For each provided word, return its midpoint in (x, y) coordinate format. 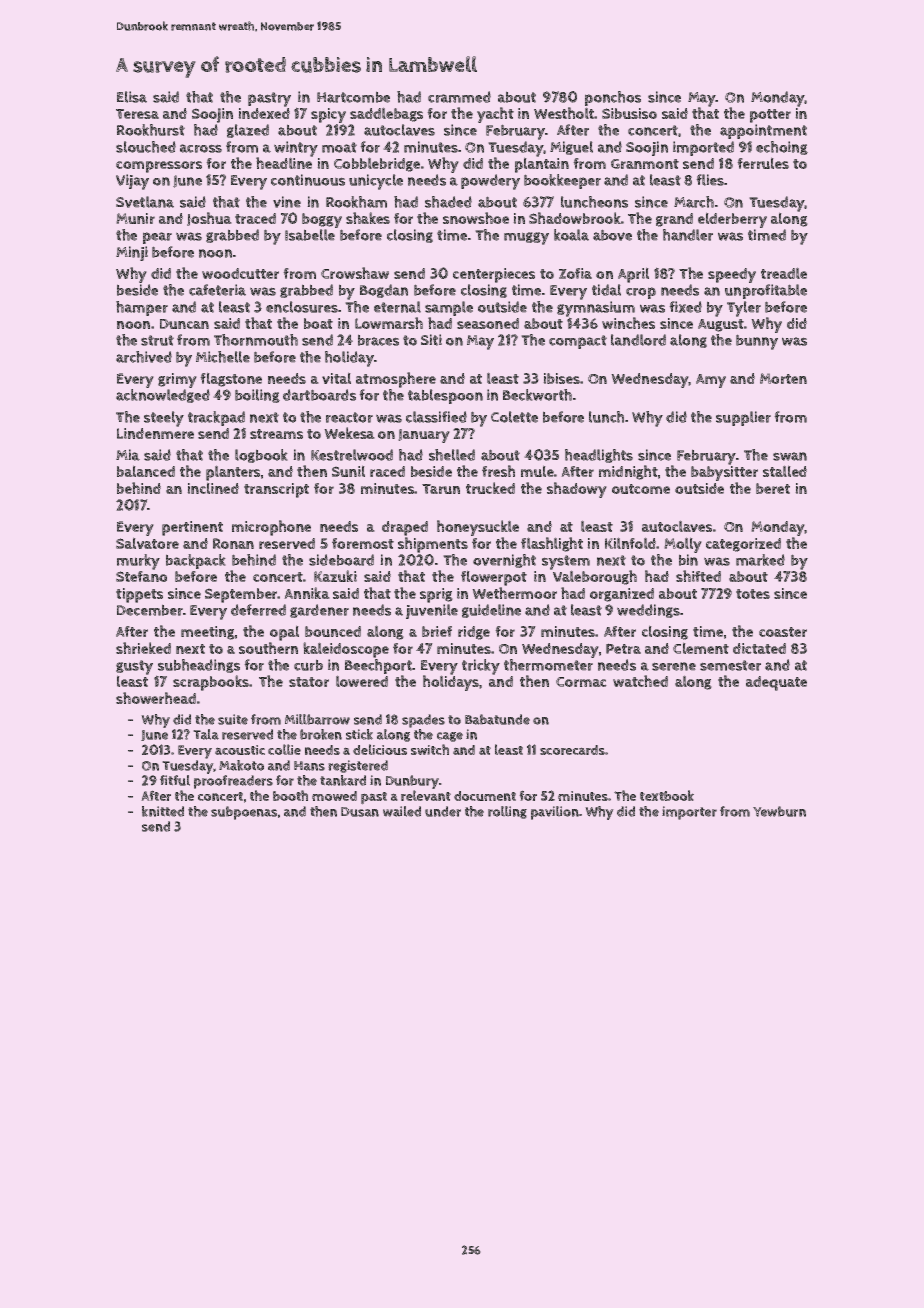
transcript (276, 490)
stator (309, 682)
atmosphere (396, 380)
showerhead (156, 698)
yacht (495, 115)
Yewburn (779, 811)
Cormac (581, 682)
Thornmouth (256, 340)
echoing (782, 148)
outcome (641, 489)
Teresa (137, 114)
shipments (433, 545)
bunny (757, 342)
